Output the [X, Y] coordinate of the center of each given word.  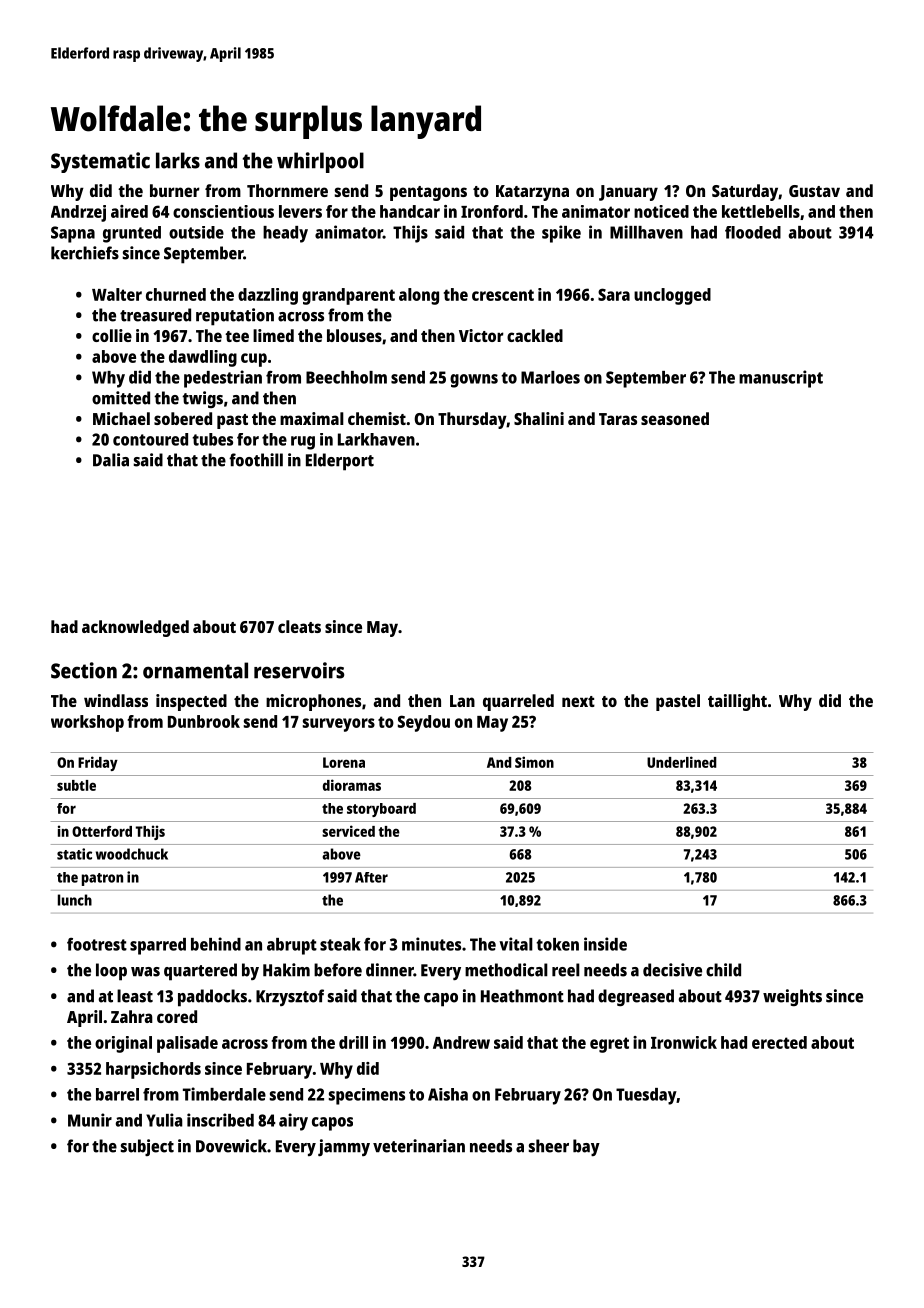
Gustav [814, 191]
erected [779, 1042]
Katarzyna [532, 193]
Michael [121, 418]
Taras [618, 419]
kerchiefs [85, 253]
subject [147, 1147]
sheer [549, 1146]
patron [102, 879]
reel [566, 970]
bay [586, 1147]
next [578, 701]
